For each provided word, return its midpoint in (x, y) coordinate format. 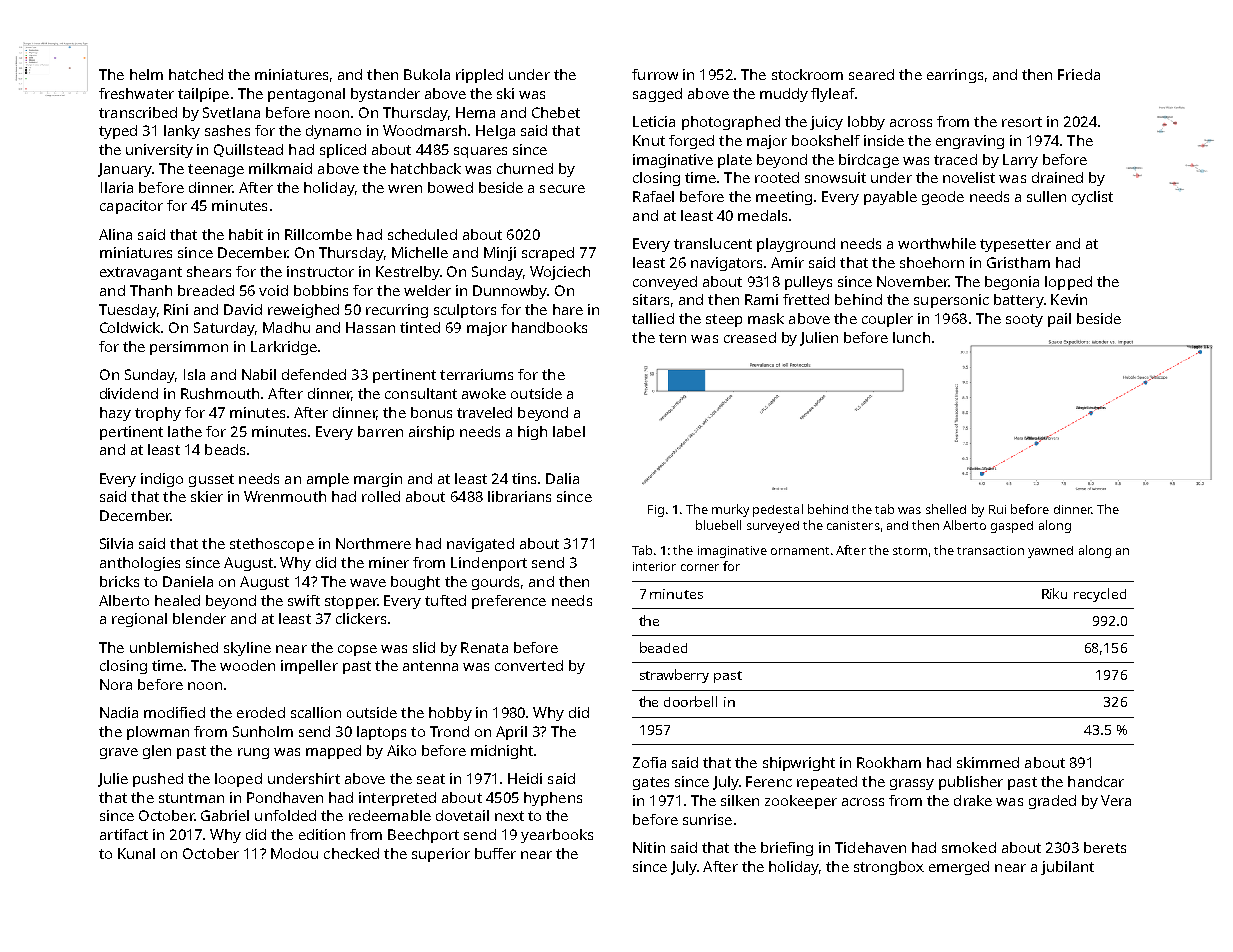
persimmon (189, 348)
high (532, 433)
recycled (1100, 595)
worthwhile (937, 243)
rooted (777, 177)
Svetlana (231, 112)
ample (328, 480)
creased (750, 337)
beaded (663, 647)
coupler (887, 320)
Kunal (136, 853)
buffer (495, 853)
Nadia (119, 712)
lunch (911, 337)
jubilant (1067, 868)
